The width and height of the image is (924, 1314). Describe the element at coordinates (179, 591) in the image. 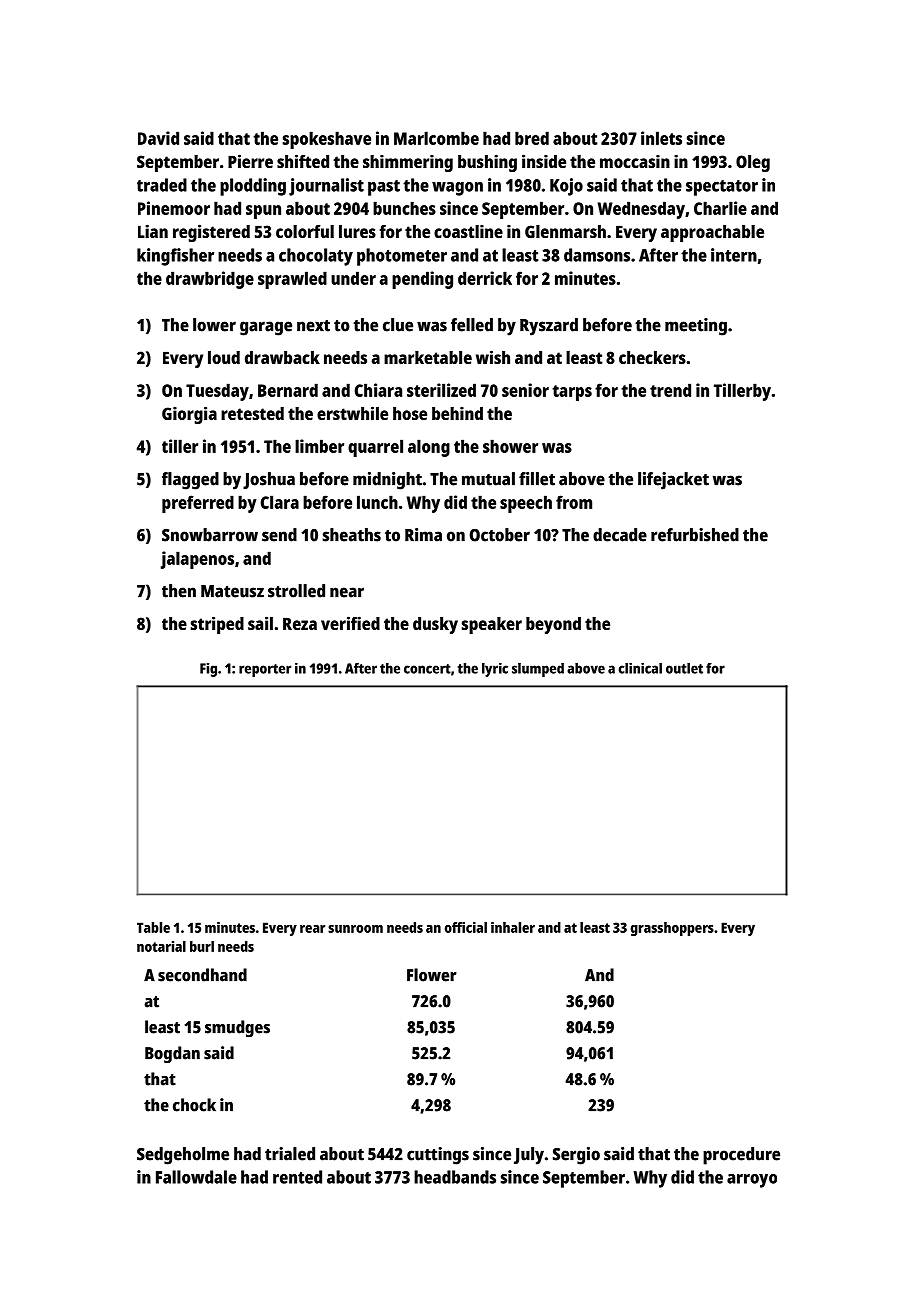

I see `then` at that location.
